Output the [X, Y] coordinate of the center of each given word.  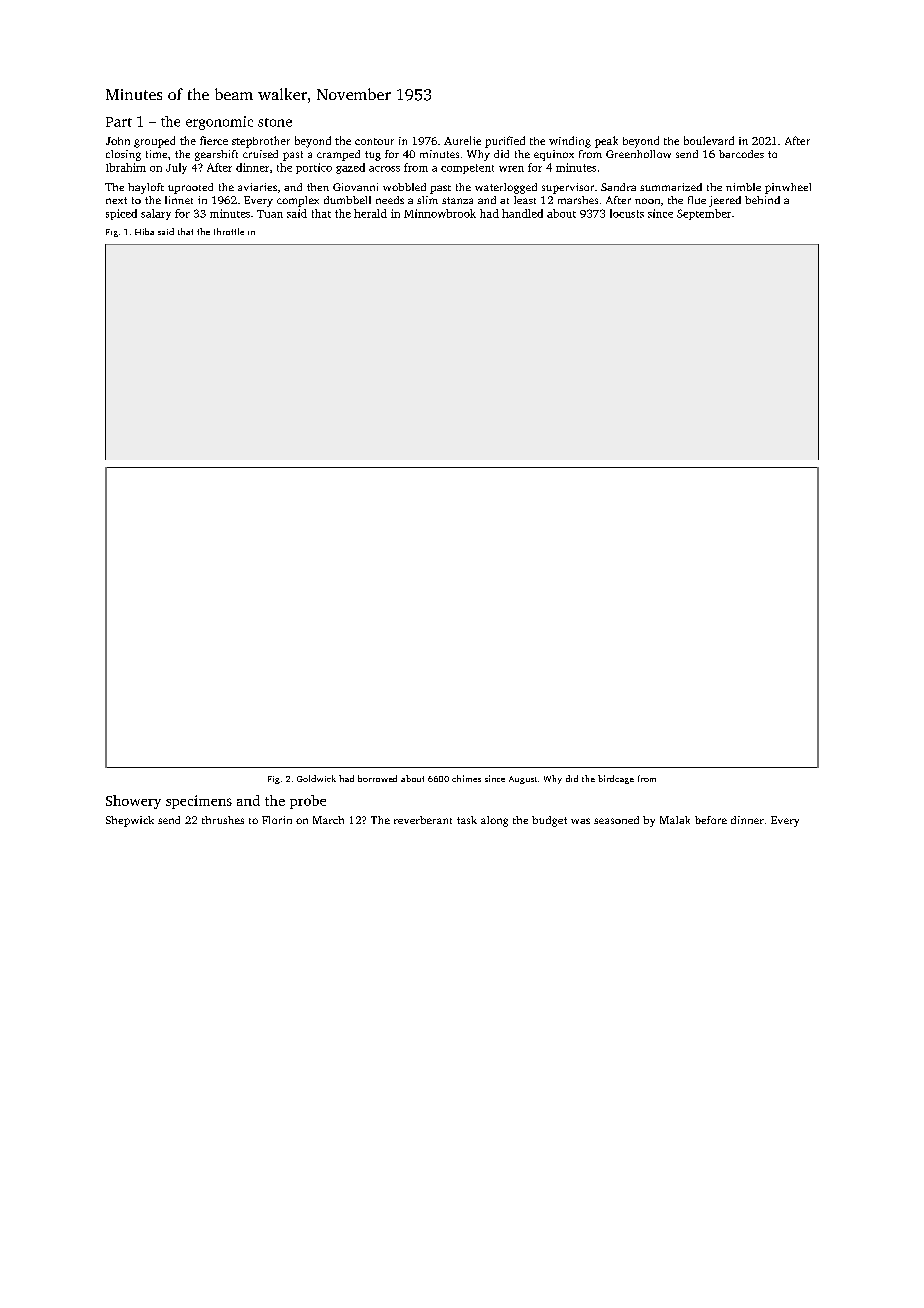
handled [522, 213]
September [704, 214]
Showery [133, 802]
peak [606, 142]
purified [505, 142]
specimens [199, 802]
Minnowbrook [440, 213]
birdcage [616, 779]
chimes [466, 778]
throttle [229, 231]
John [118, 141]
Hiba [144, 231]
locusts [627, 213]
